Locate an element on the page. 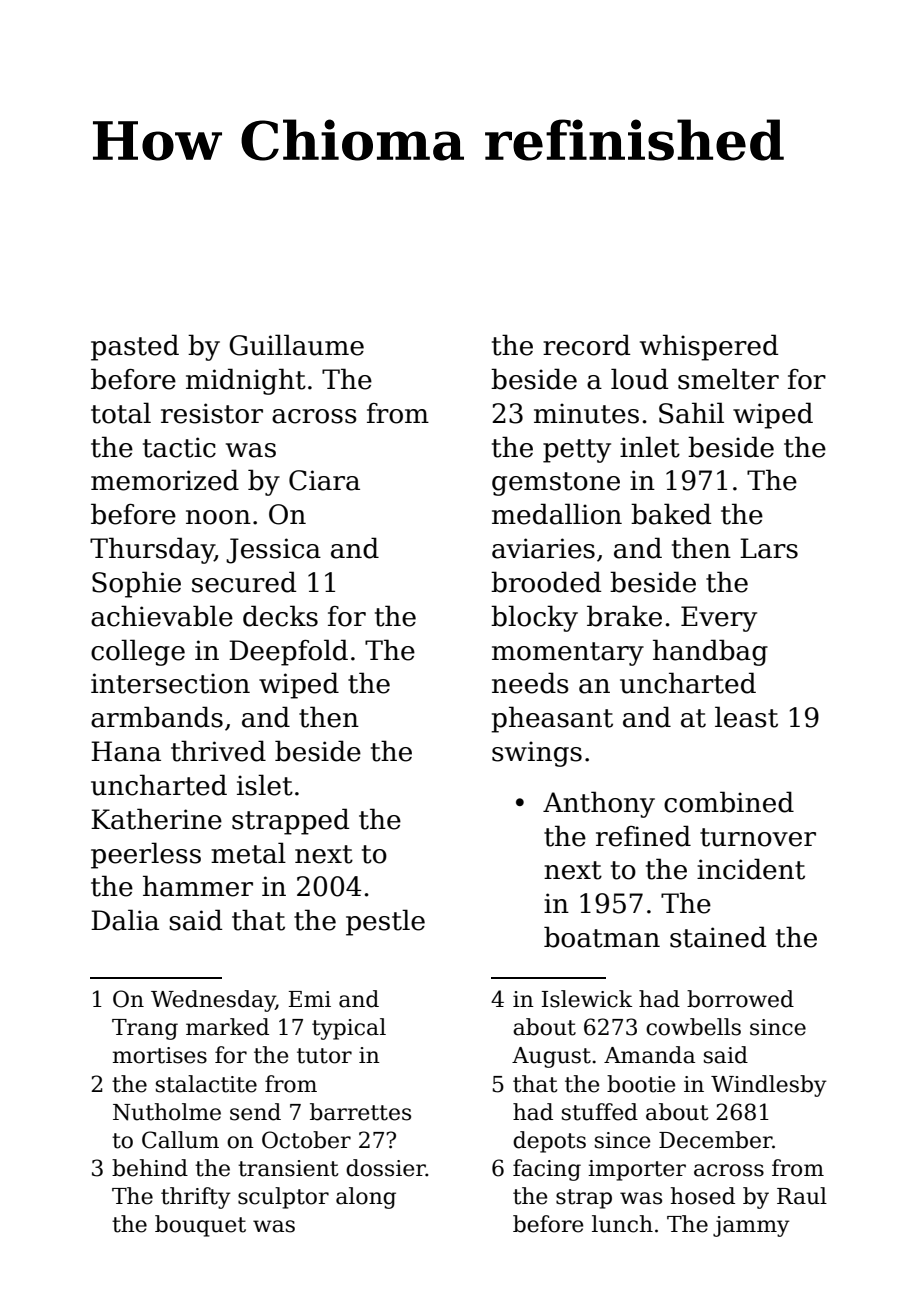 The image size is (924, 1311). needs is located at coordinates (530, 683).
